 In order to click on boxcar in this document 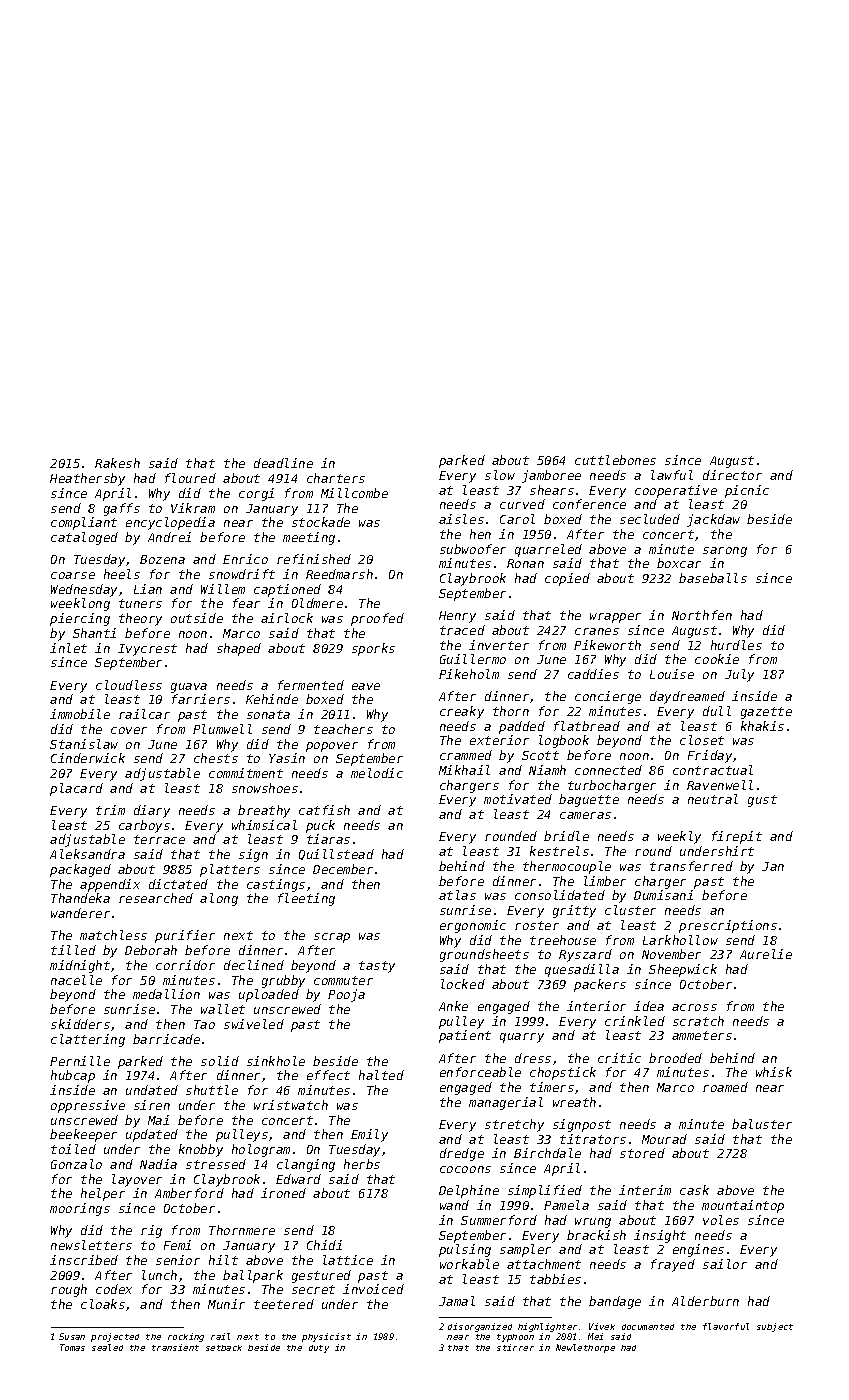, I will do `click(679, 563)`.
